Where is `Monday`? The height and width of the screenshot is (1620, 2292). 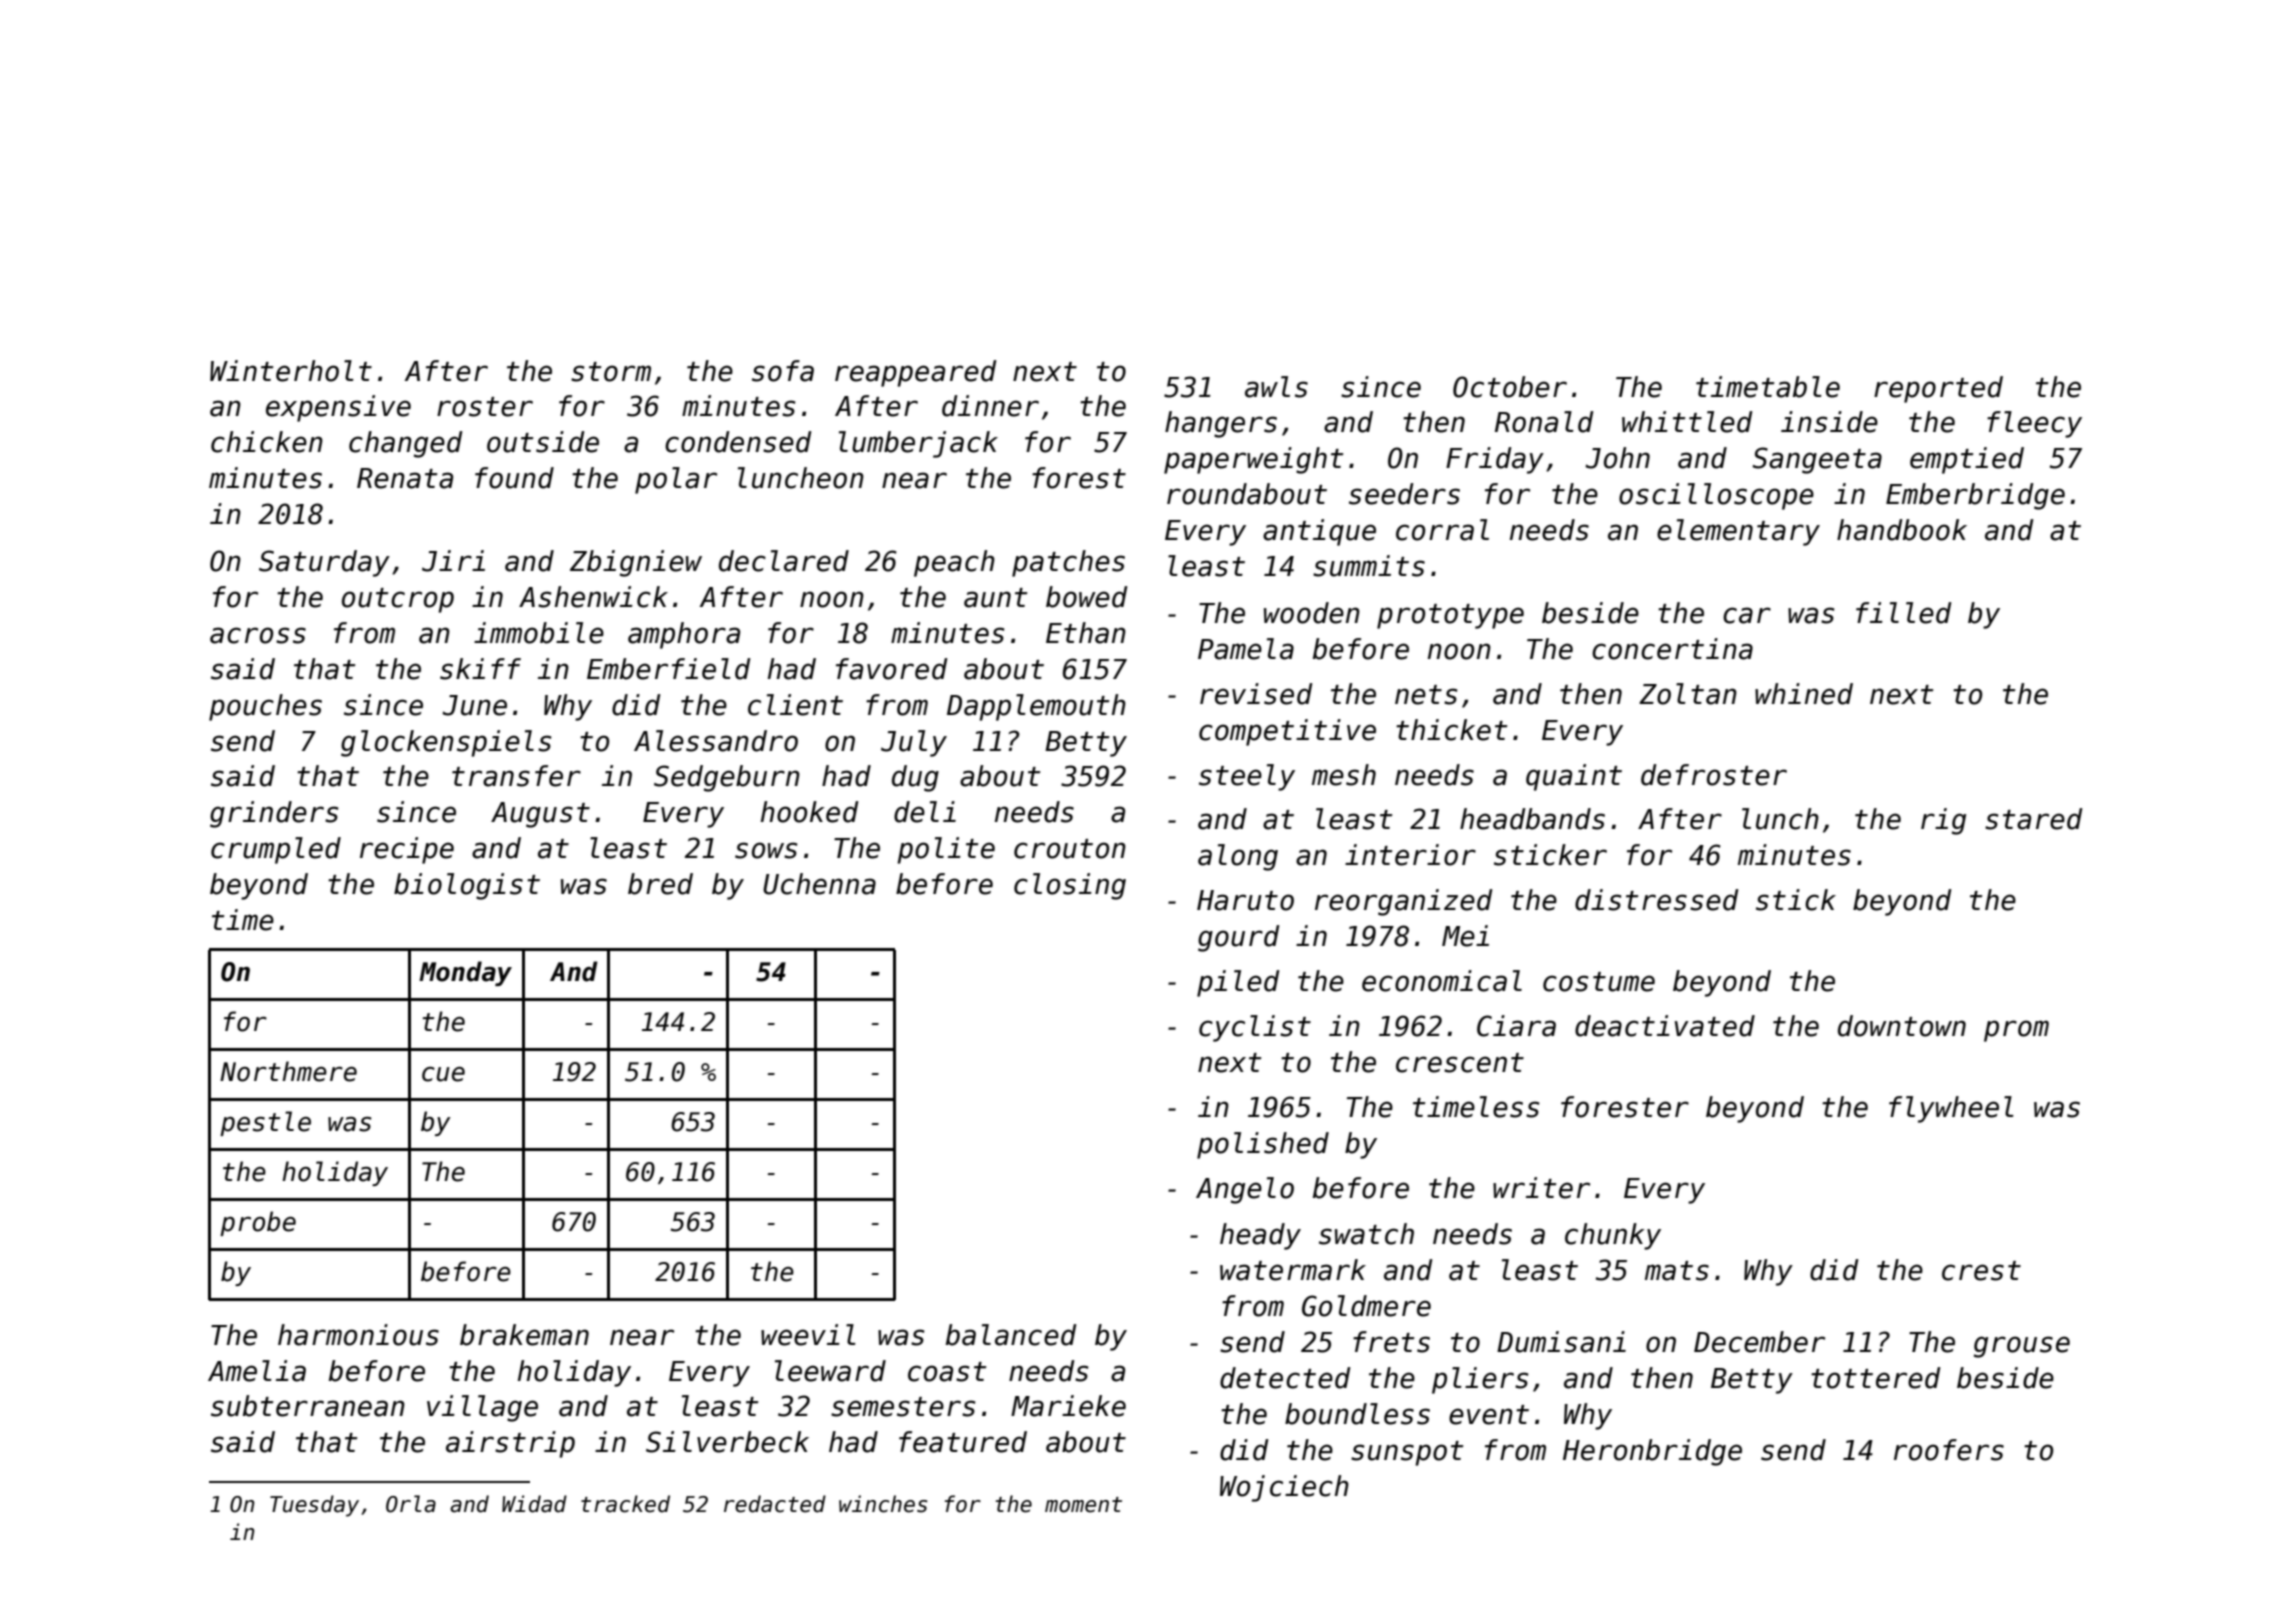 Monday is located at coordinates (465, 973).
